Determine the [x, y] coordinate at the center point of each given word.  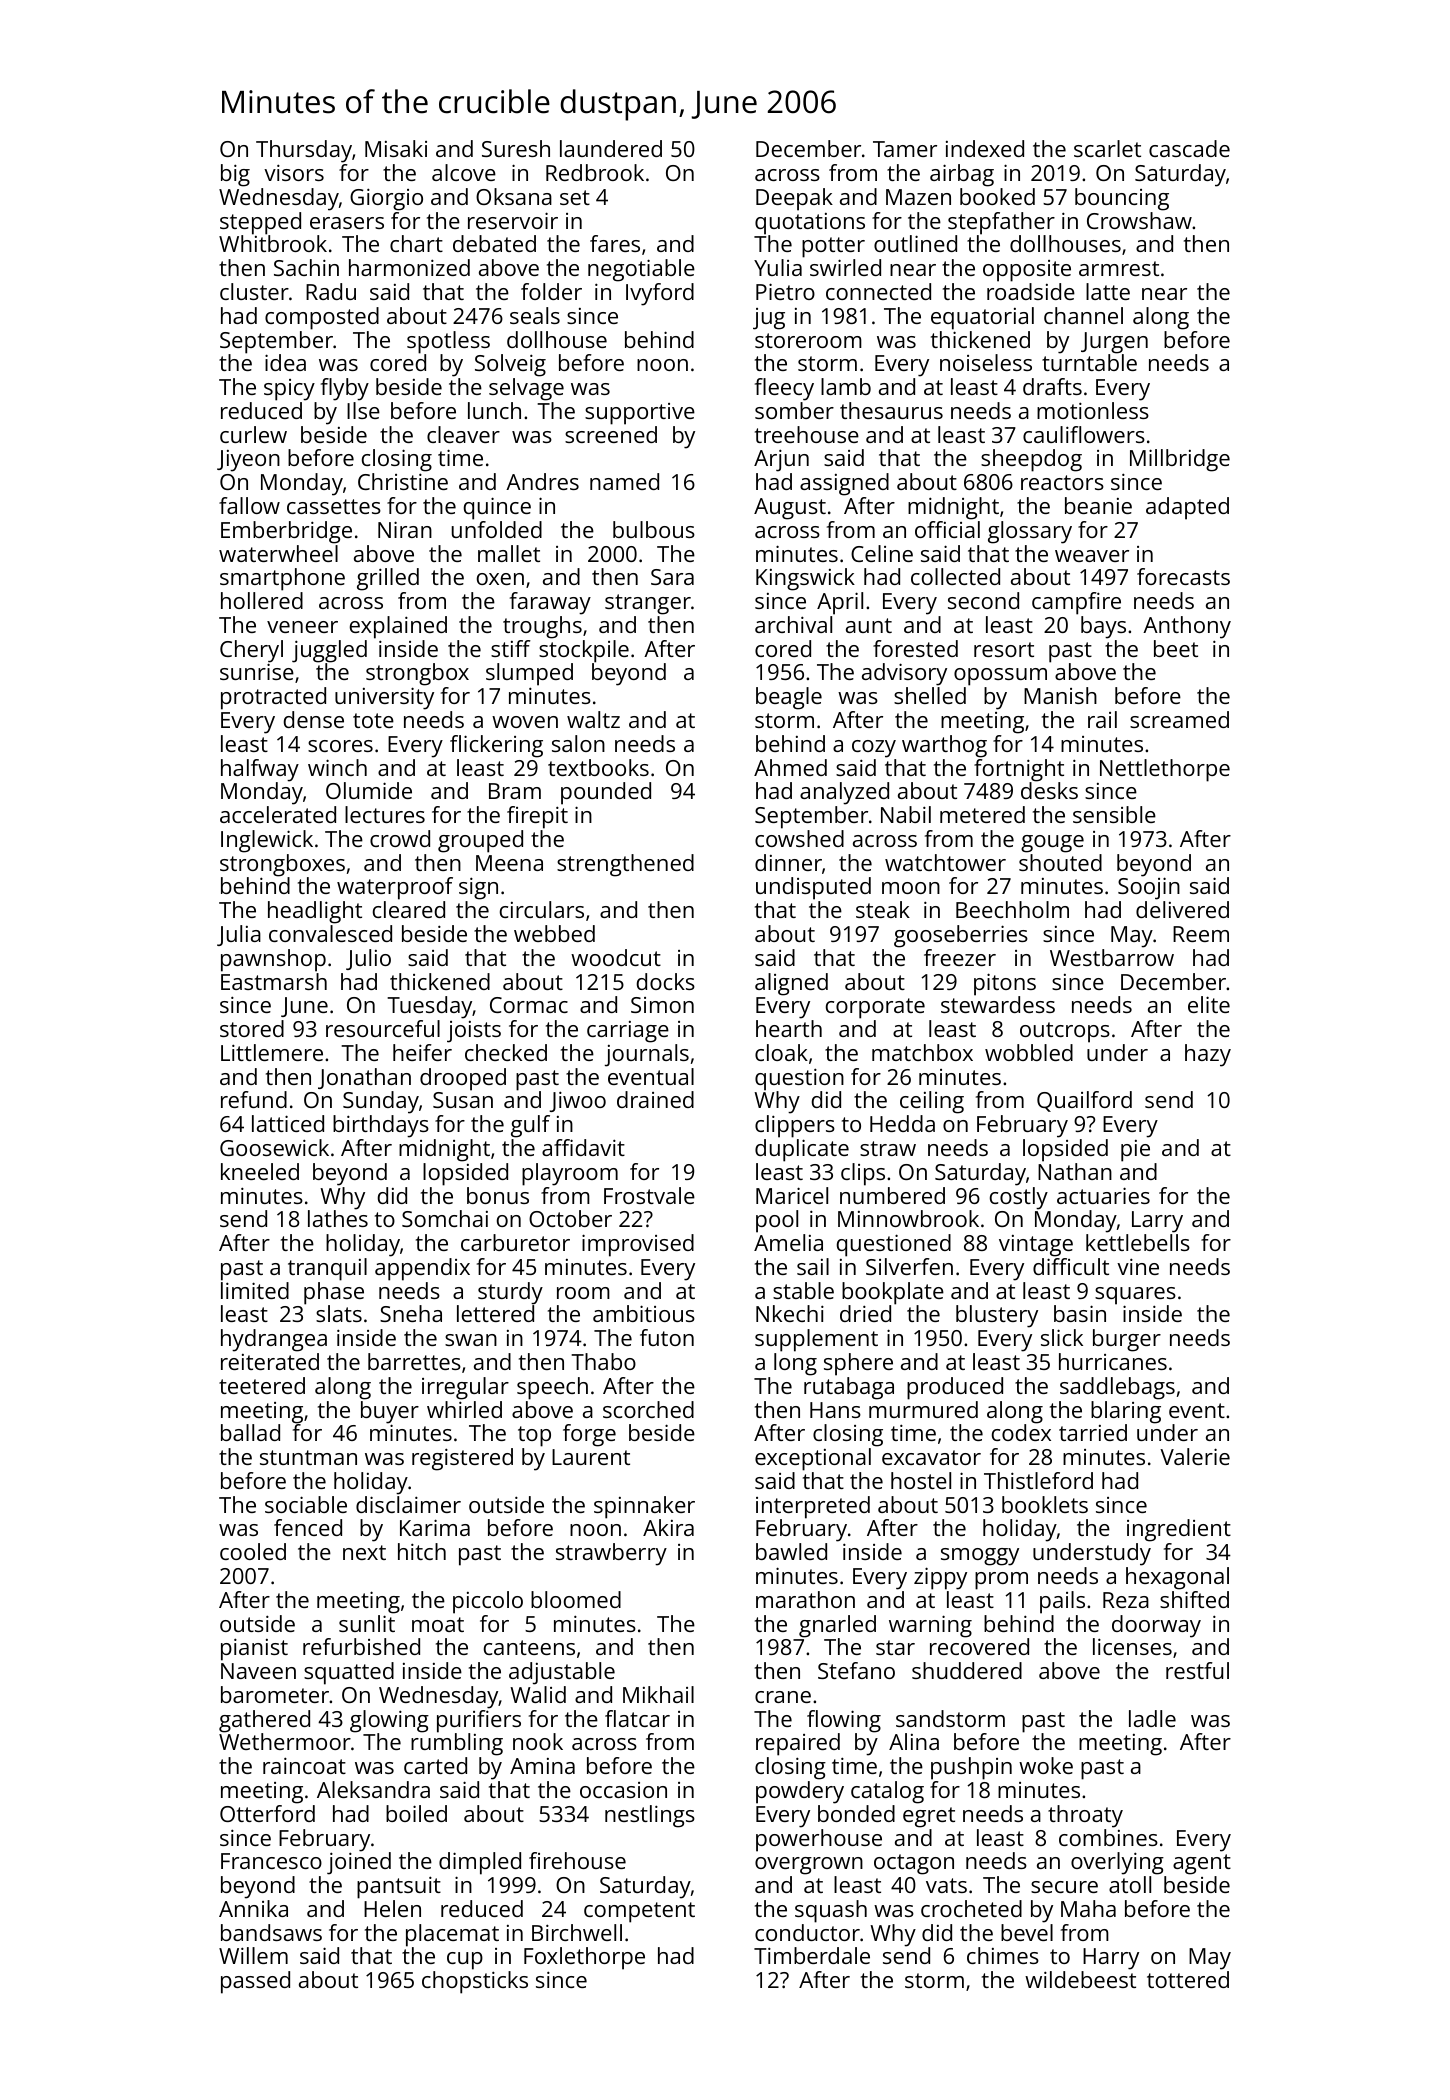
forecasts [1183, 576]
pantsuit [399, 1887]
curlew [253, 434]
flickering [496, 746]
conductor [807, 1932]
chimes [1003, 1955]
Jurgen [1114, 343]
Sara [672, 577]
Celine [882, 553]
